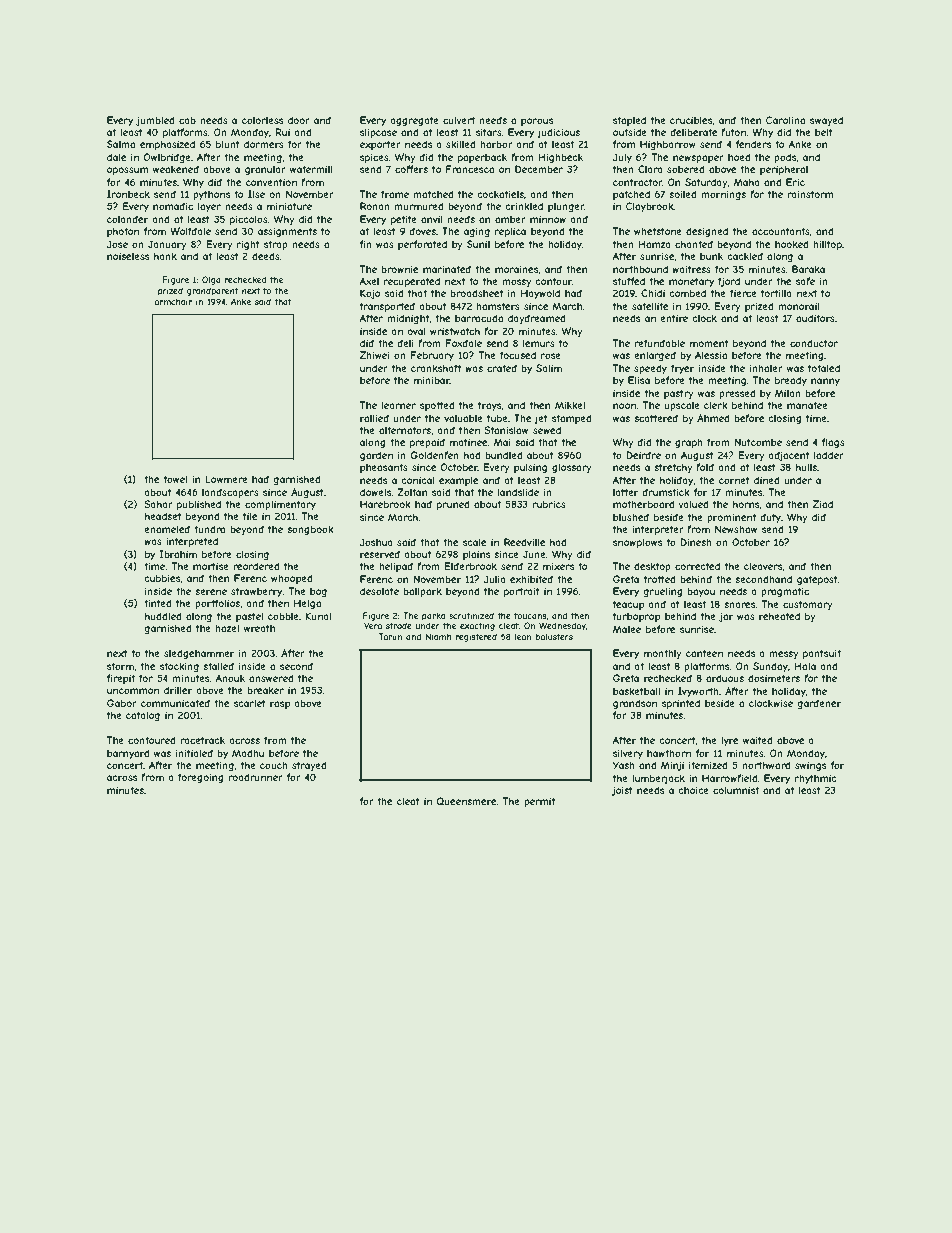  I want to click on flags, so click(833, 443).
